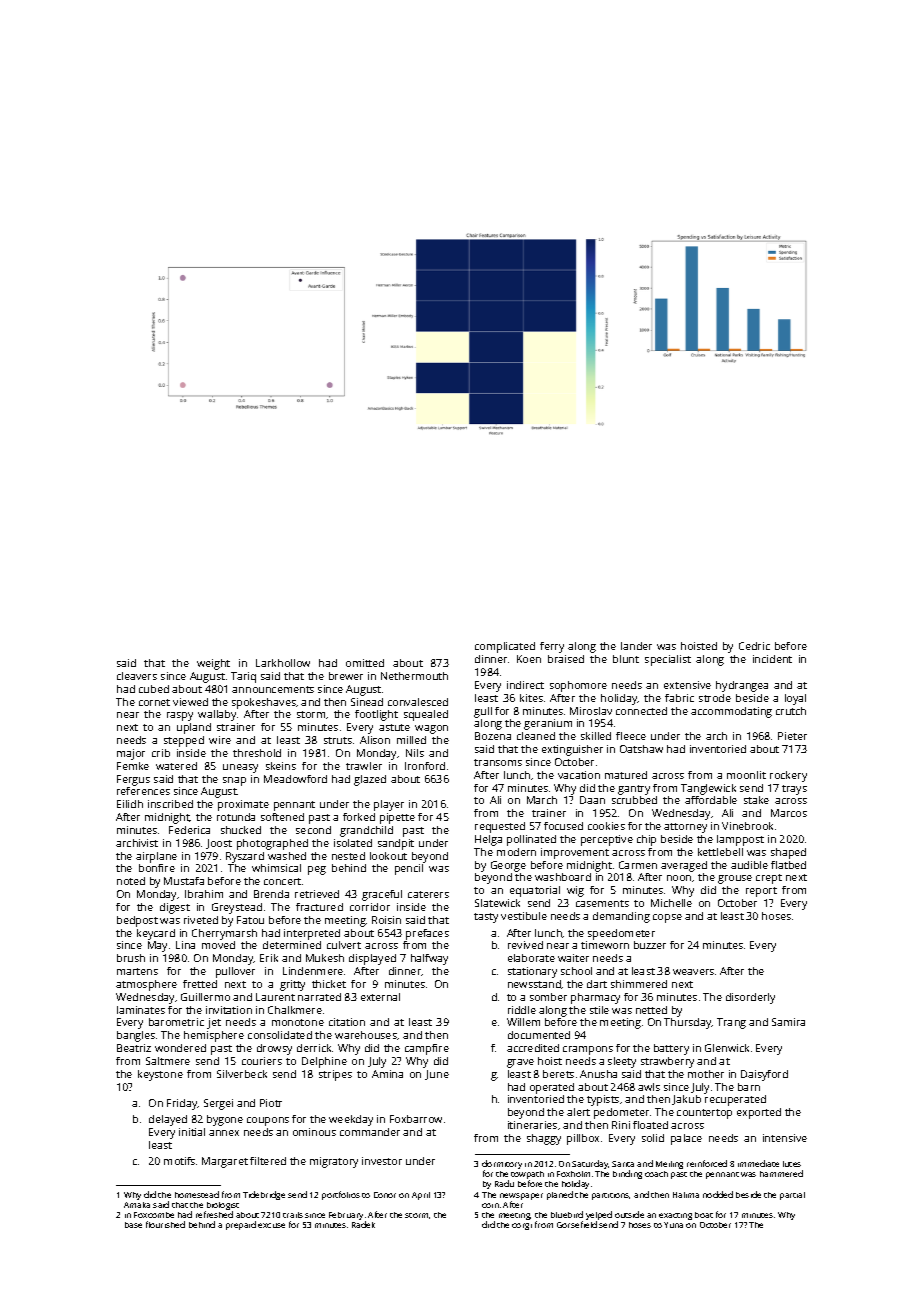  What do you see at coordinates (131, 881) in the image?
I see `noted` at bounding box center [131, 881].
